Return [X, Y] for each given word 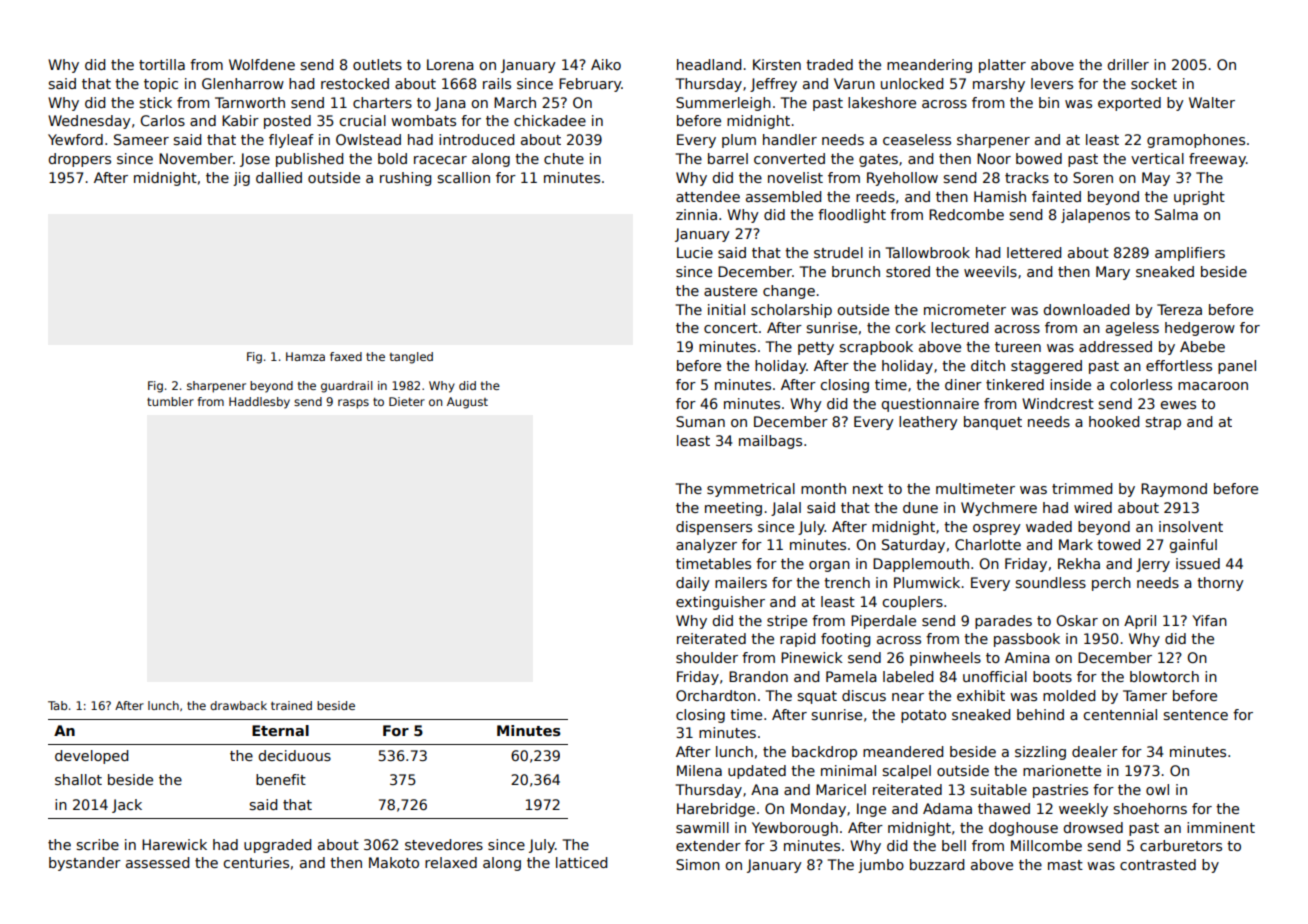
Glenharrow [243, 83]
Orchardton [716, 695]
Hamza [305, 356]
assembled [783, 196]
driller [1128, 64]
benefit [281, 779]
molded [1069, 695]
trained [291, 705]
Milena [699, 770]
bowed [1039, 158]
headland [709, 64]
